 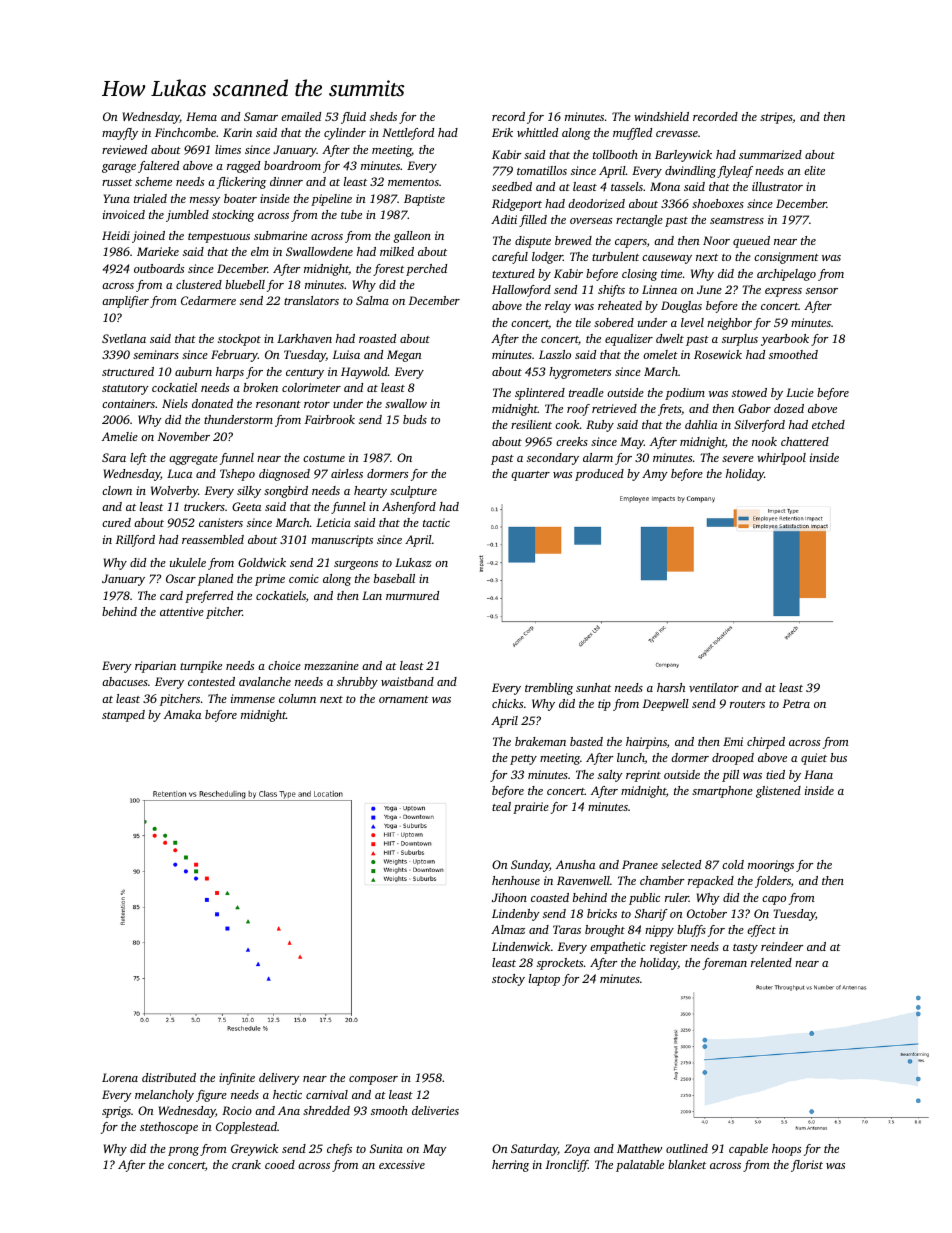 I want to click on infinite, so click(x=237, y=1079).
